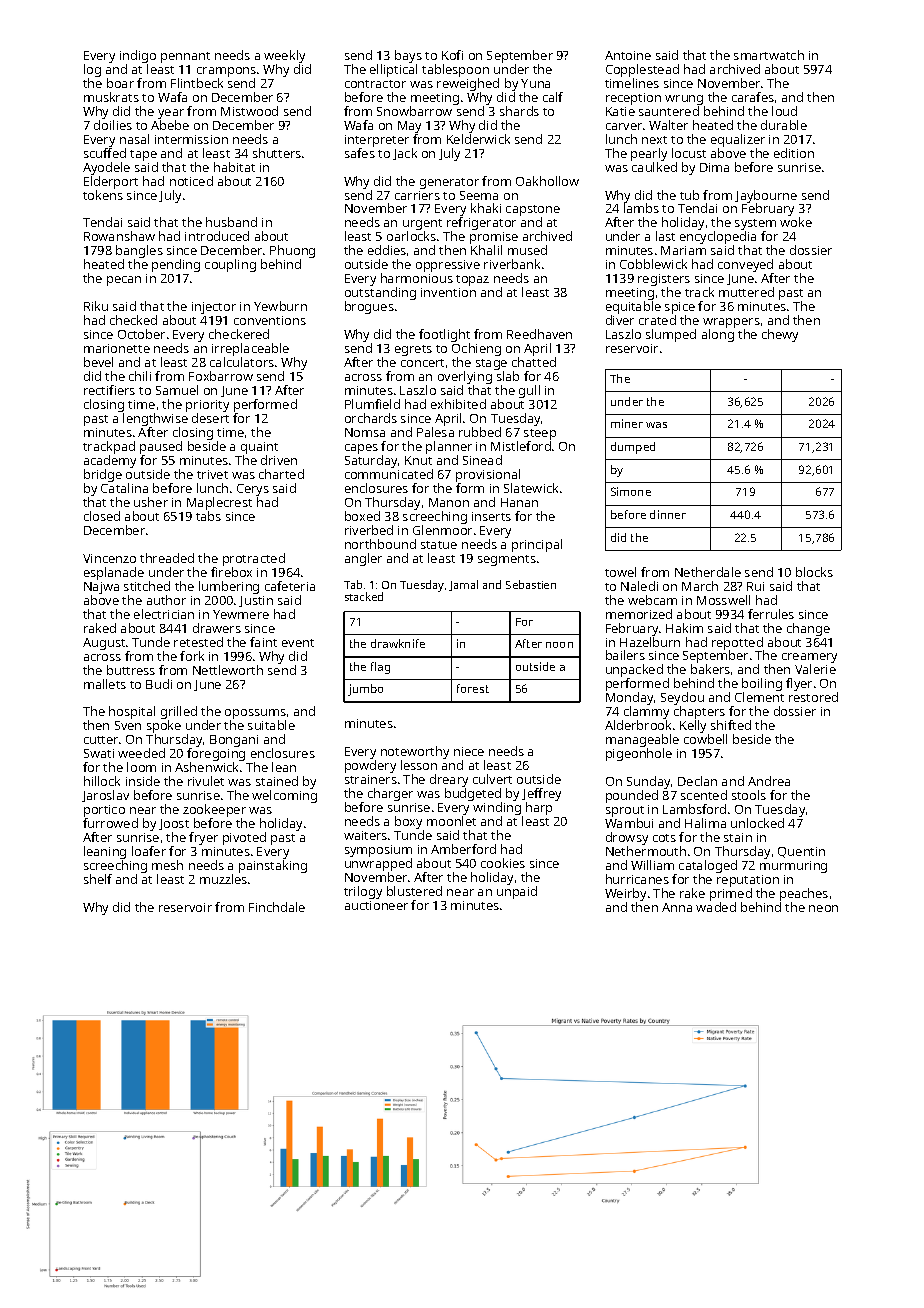 The height and width of the screenshot is (1308, 924). What do you see at coordinates (823, 908) in the screenshot?
I see `neon` at bounding box center [823, 908].
